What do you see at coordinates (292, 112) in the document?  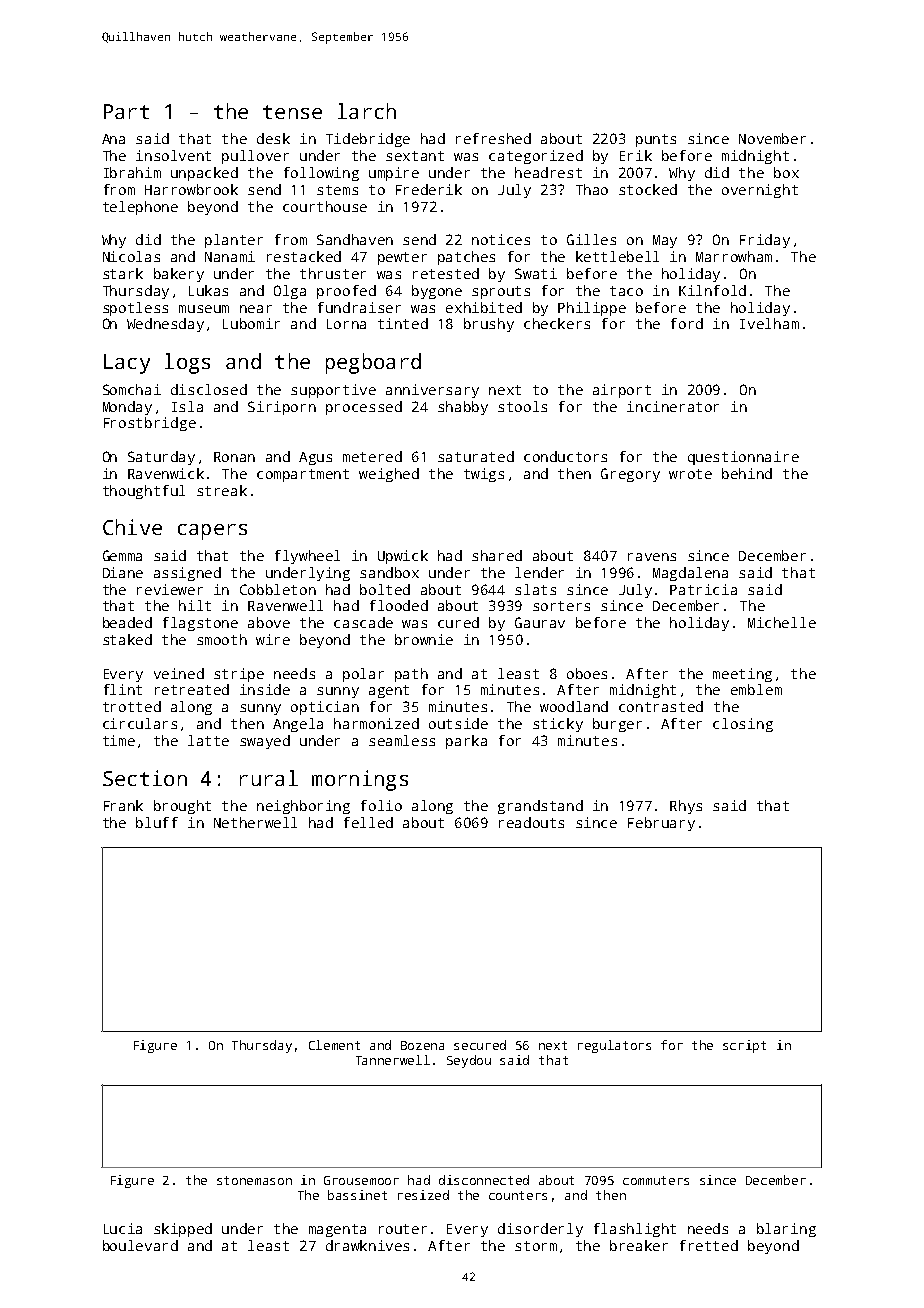 I see `tense` at bounding box center [292, 112].
